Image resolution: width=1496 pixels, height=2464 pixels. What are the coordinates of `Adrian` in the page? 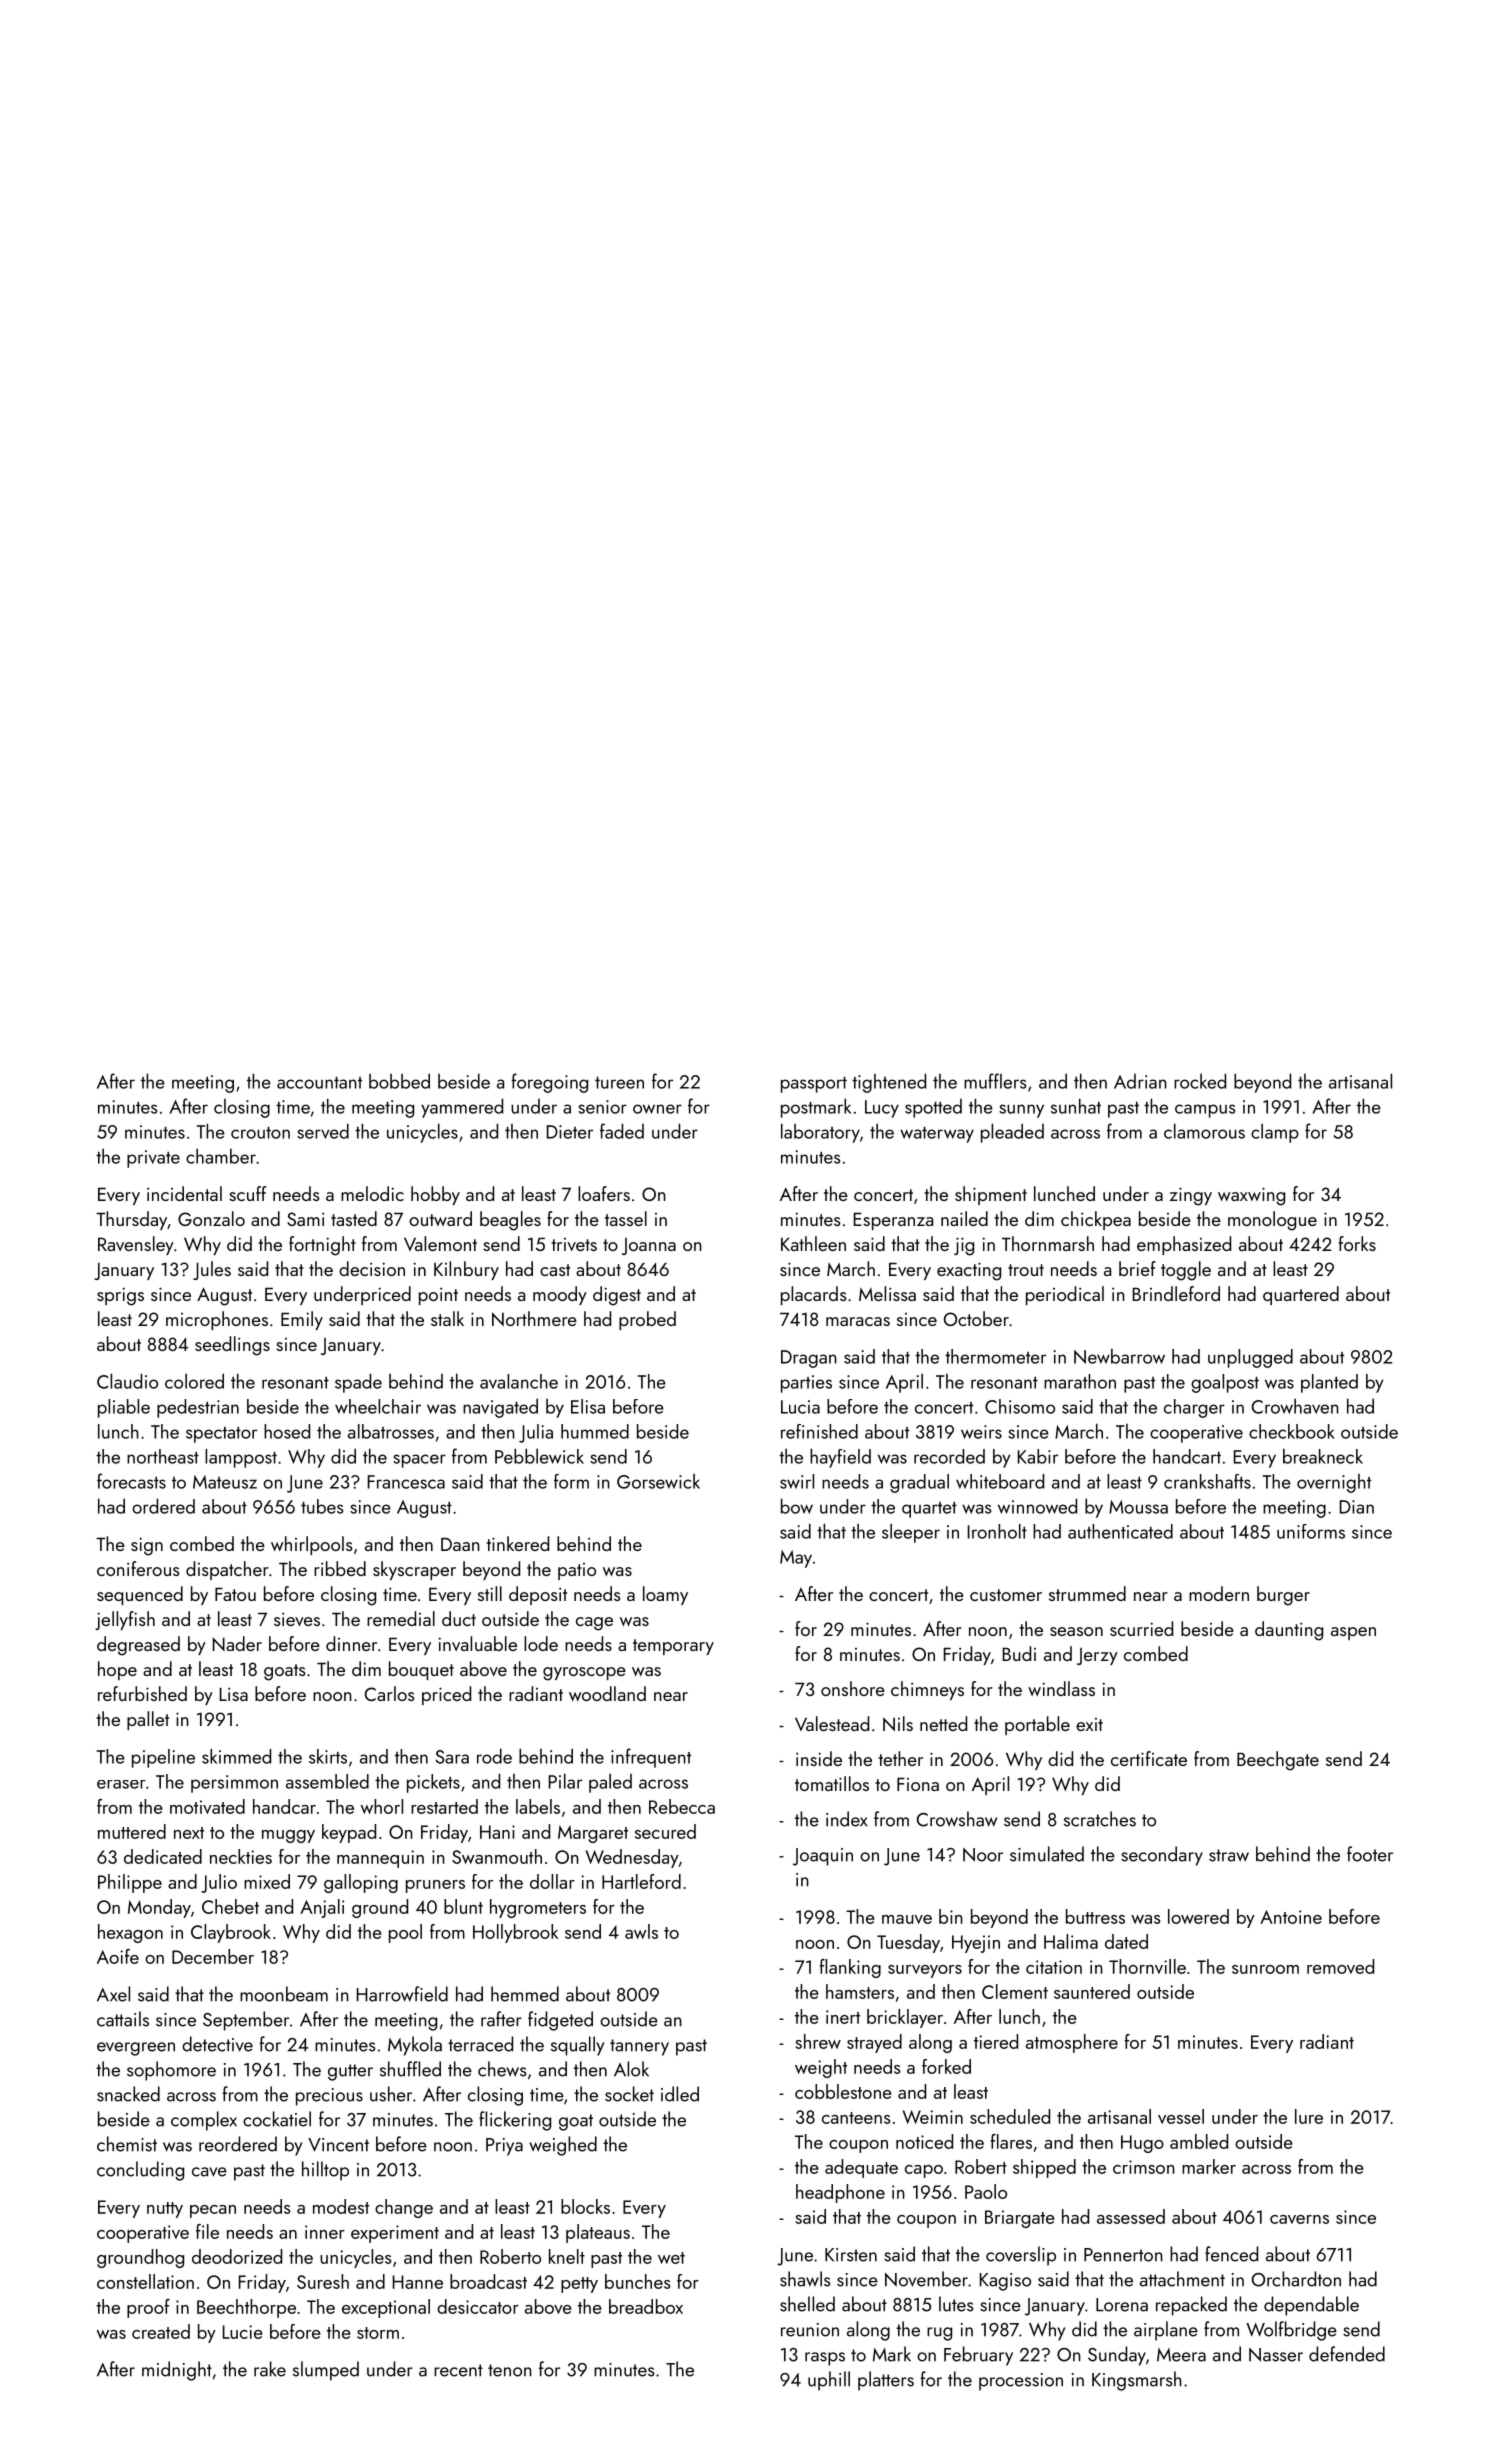 It's located at (1140, 1081).
